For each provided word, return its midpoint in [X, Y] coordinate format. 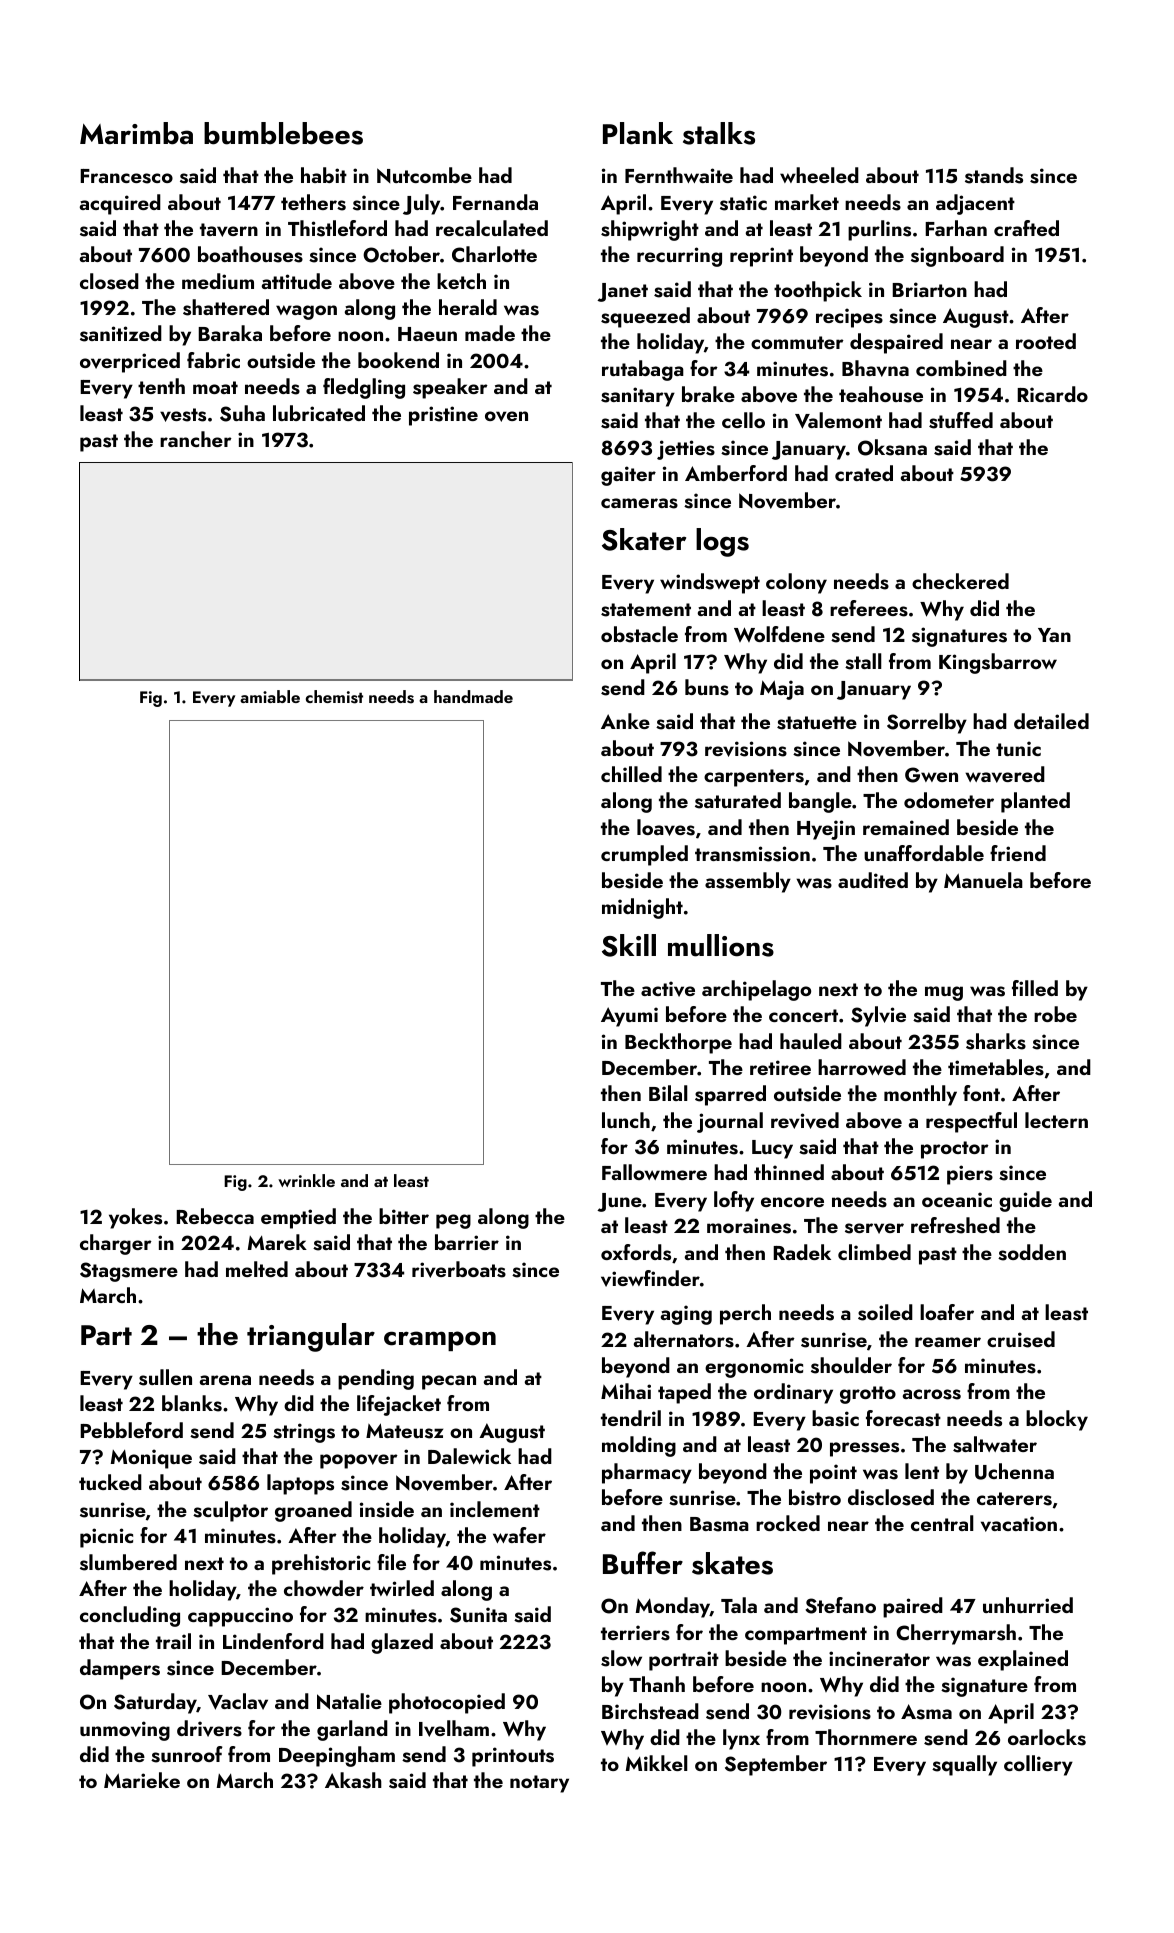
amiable [270, 696]
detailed [1051, 721]
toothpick [818, 291]
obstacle [639, 634]
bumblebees [283, 133]
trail [173, 1641]
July [421, 204]
